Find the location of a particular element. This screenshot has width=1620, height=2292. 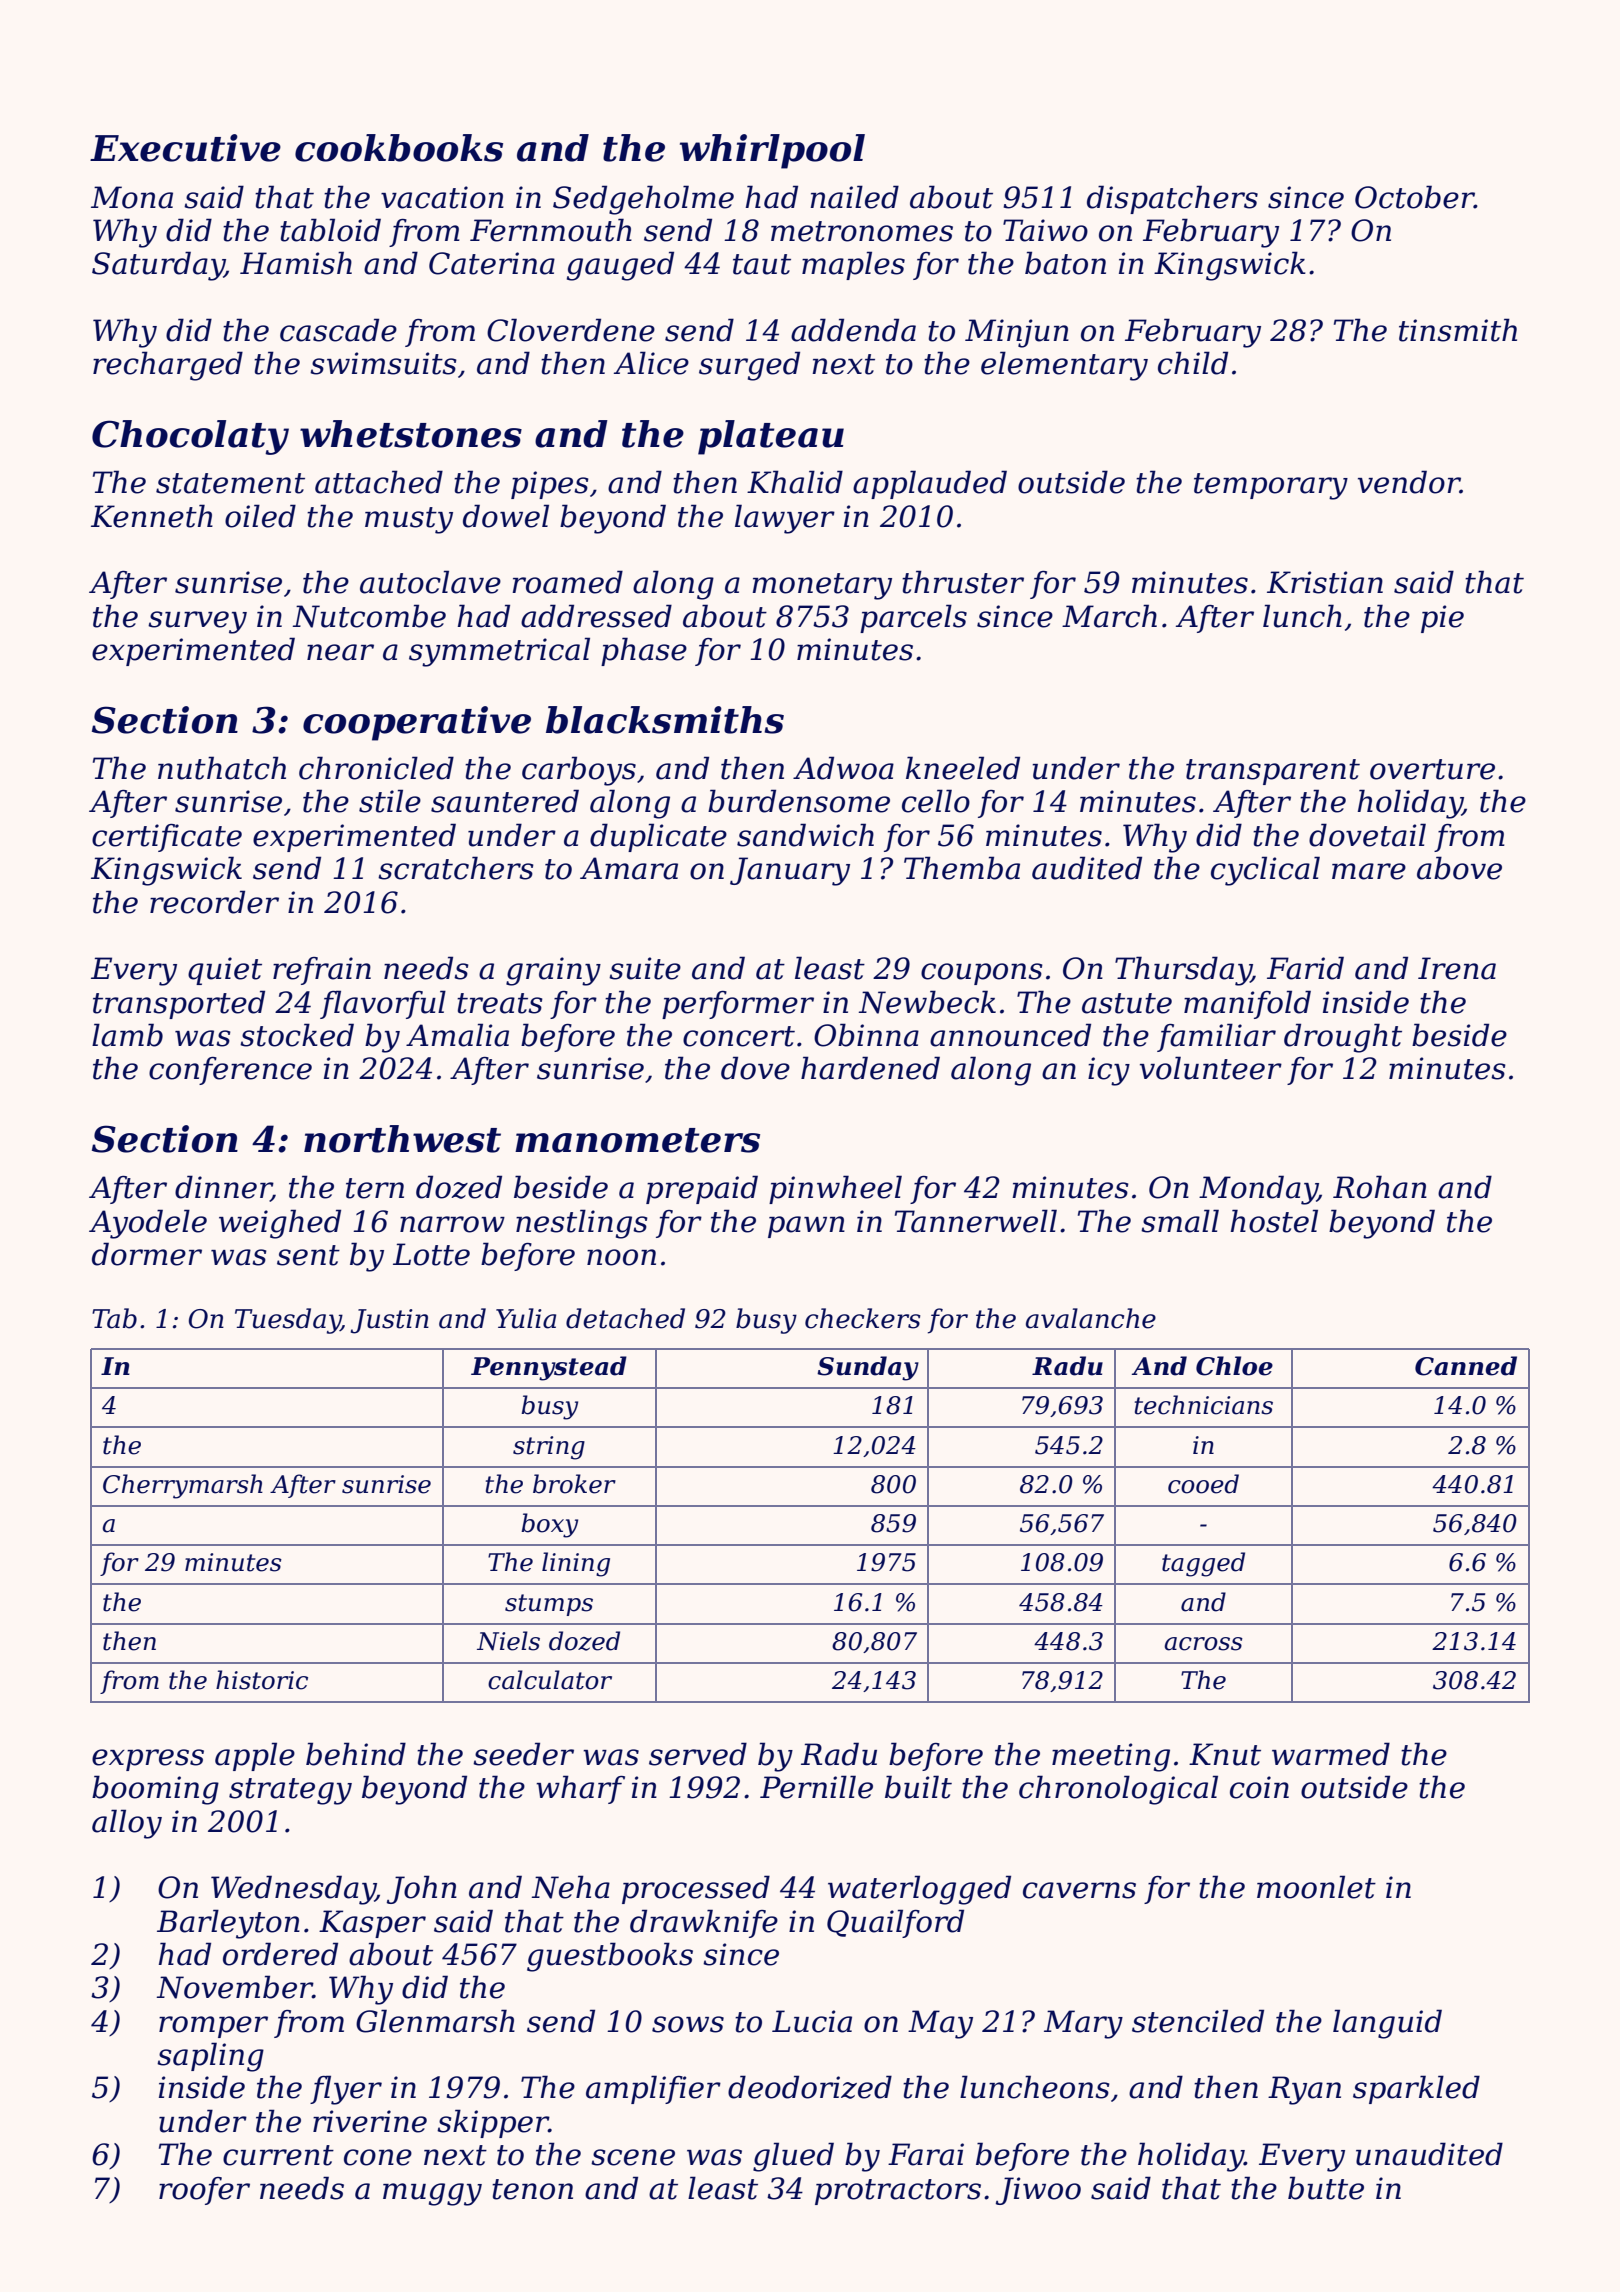

dispatchers is located at coordinates (1172, 199).
